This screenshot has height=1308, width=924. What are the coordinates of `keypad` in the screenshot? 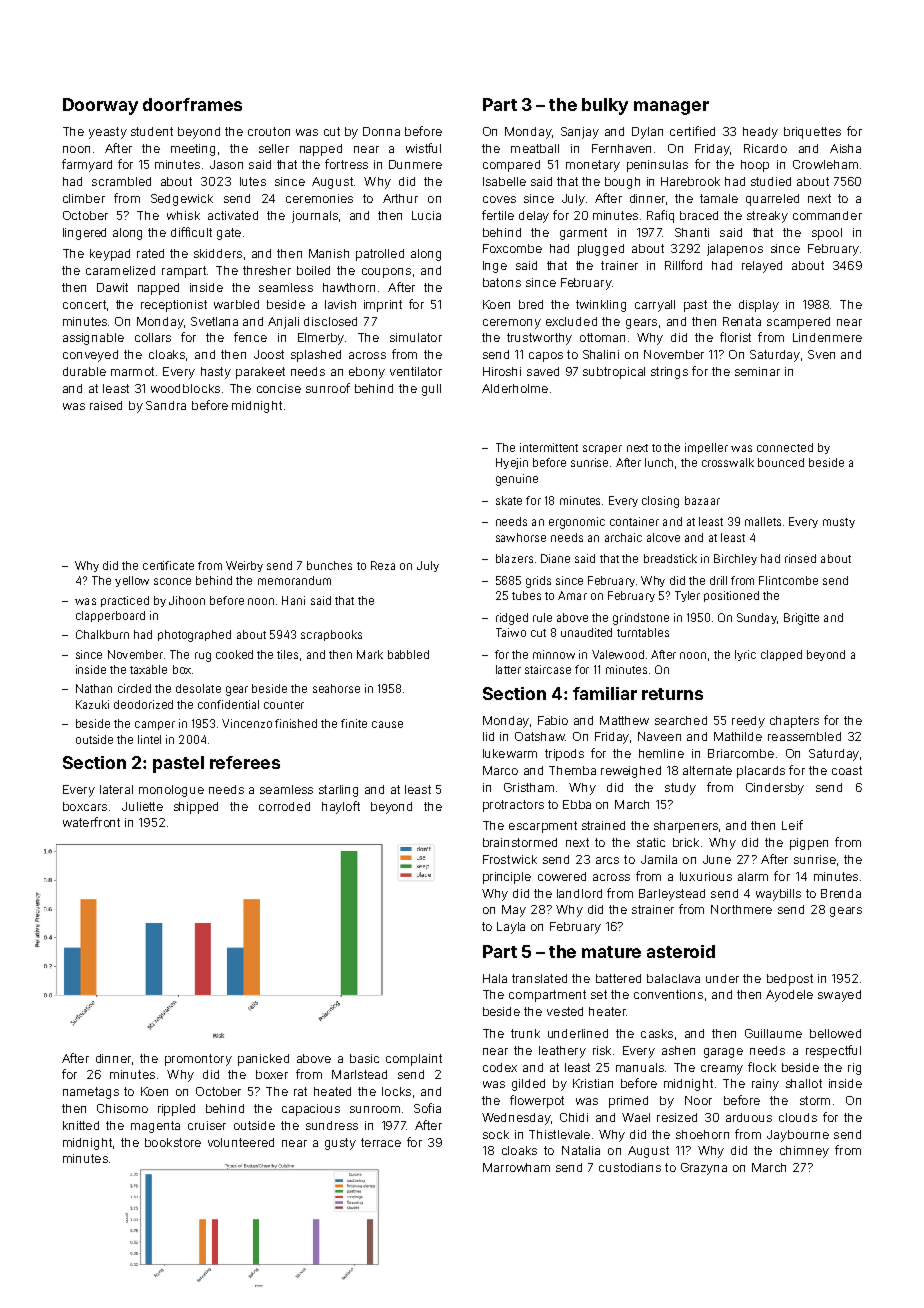 It's located at (110, 255).
